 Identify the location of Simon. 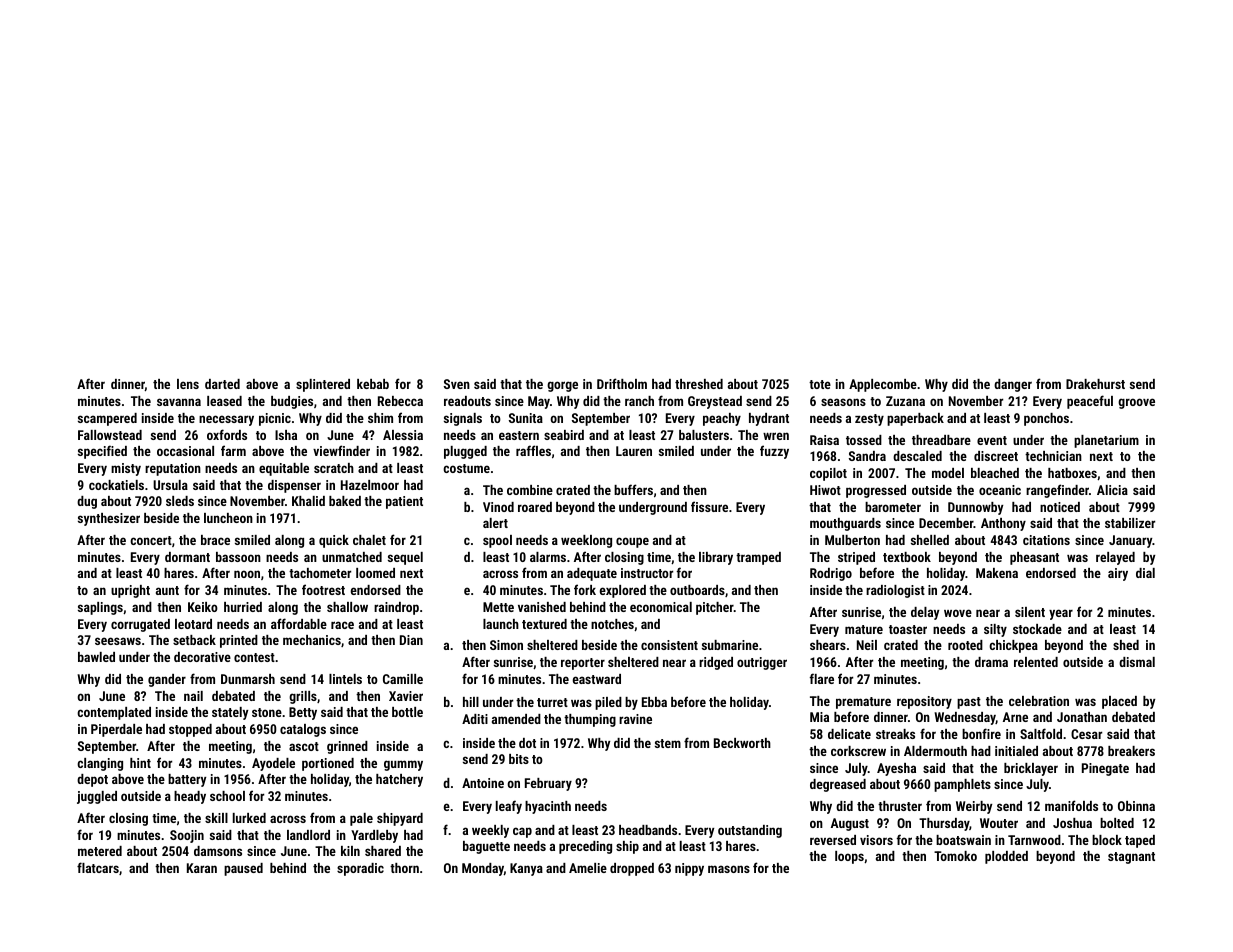
(506, 645).
